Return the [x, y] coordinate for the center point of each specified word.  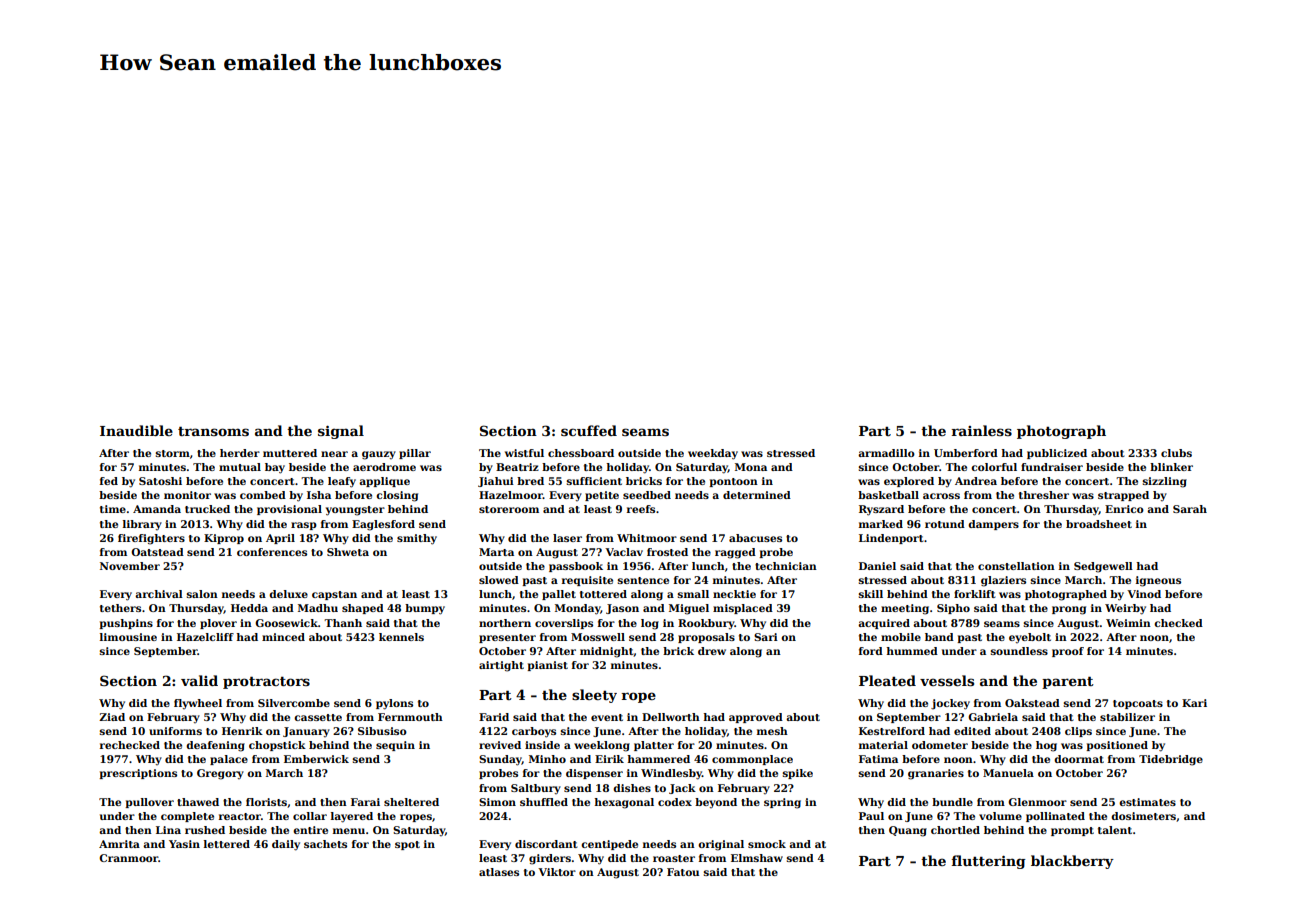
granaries [936, 774]
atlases [499, 872]
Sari [766, 637]
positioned [1117, 746]
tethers [120, 608]
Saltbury [536, 789]
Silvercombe [294, 703]
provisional [289, 510]
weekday [713, 454]
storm [173, 453]
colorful [994, 467]
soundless [1019, 651]
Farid [494, 717]
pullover [149, 803]
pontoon [733, 482]
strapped [1123, 496]
